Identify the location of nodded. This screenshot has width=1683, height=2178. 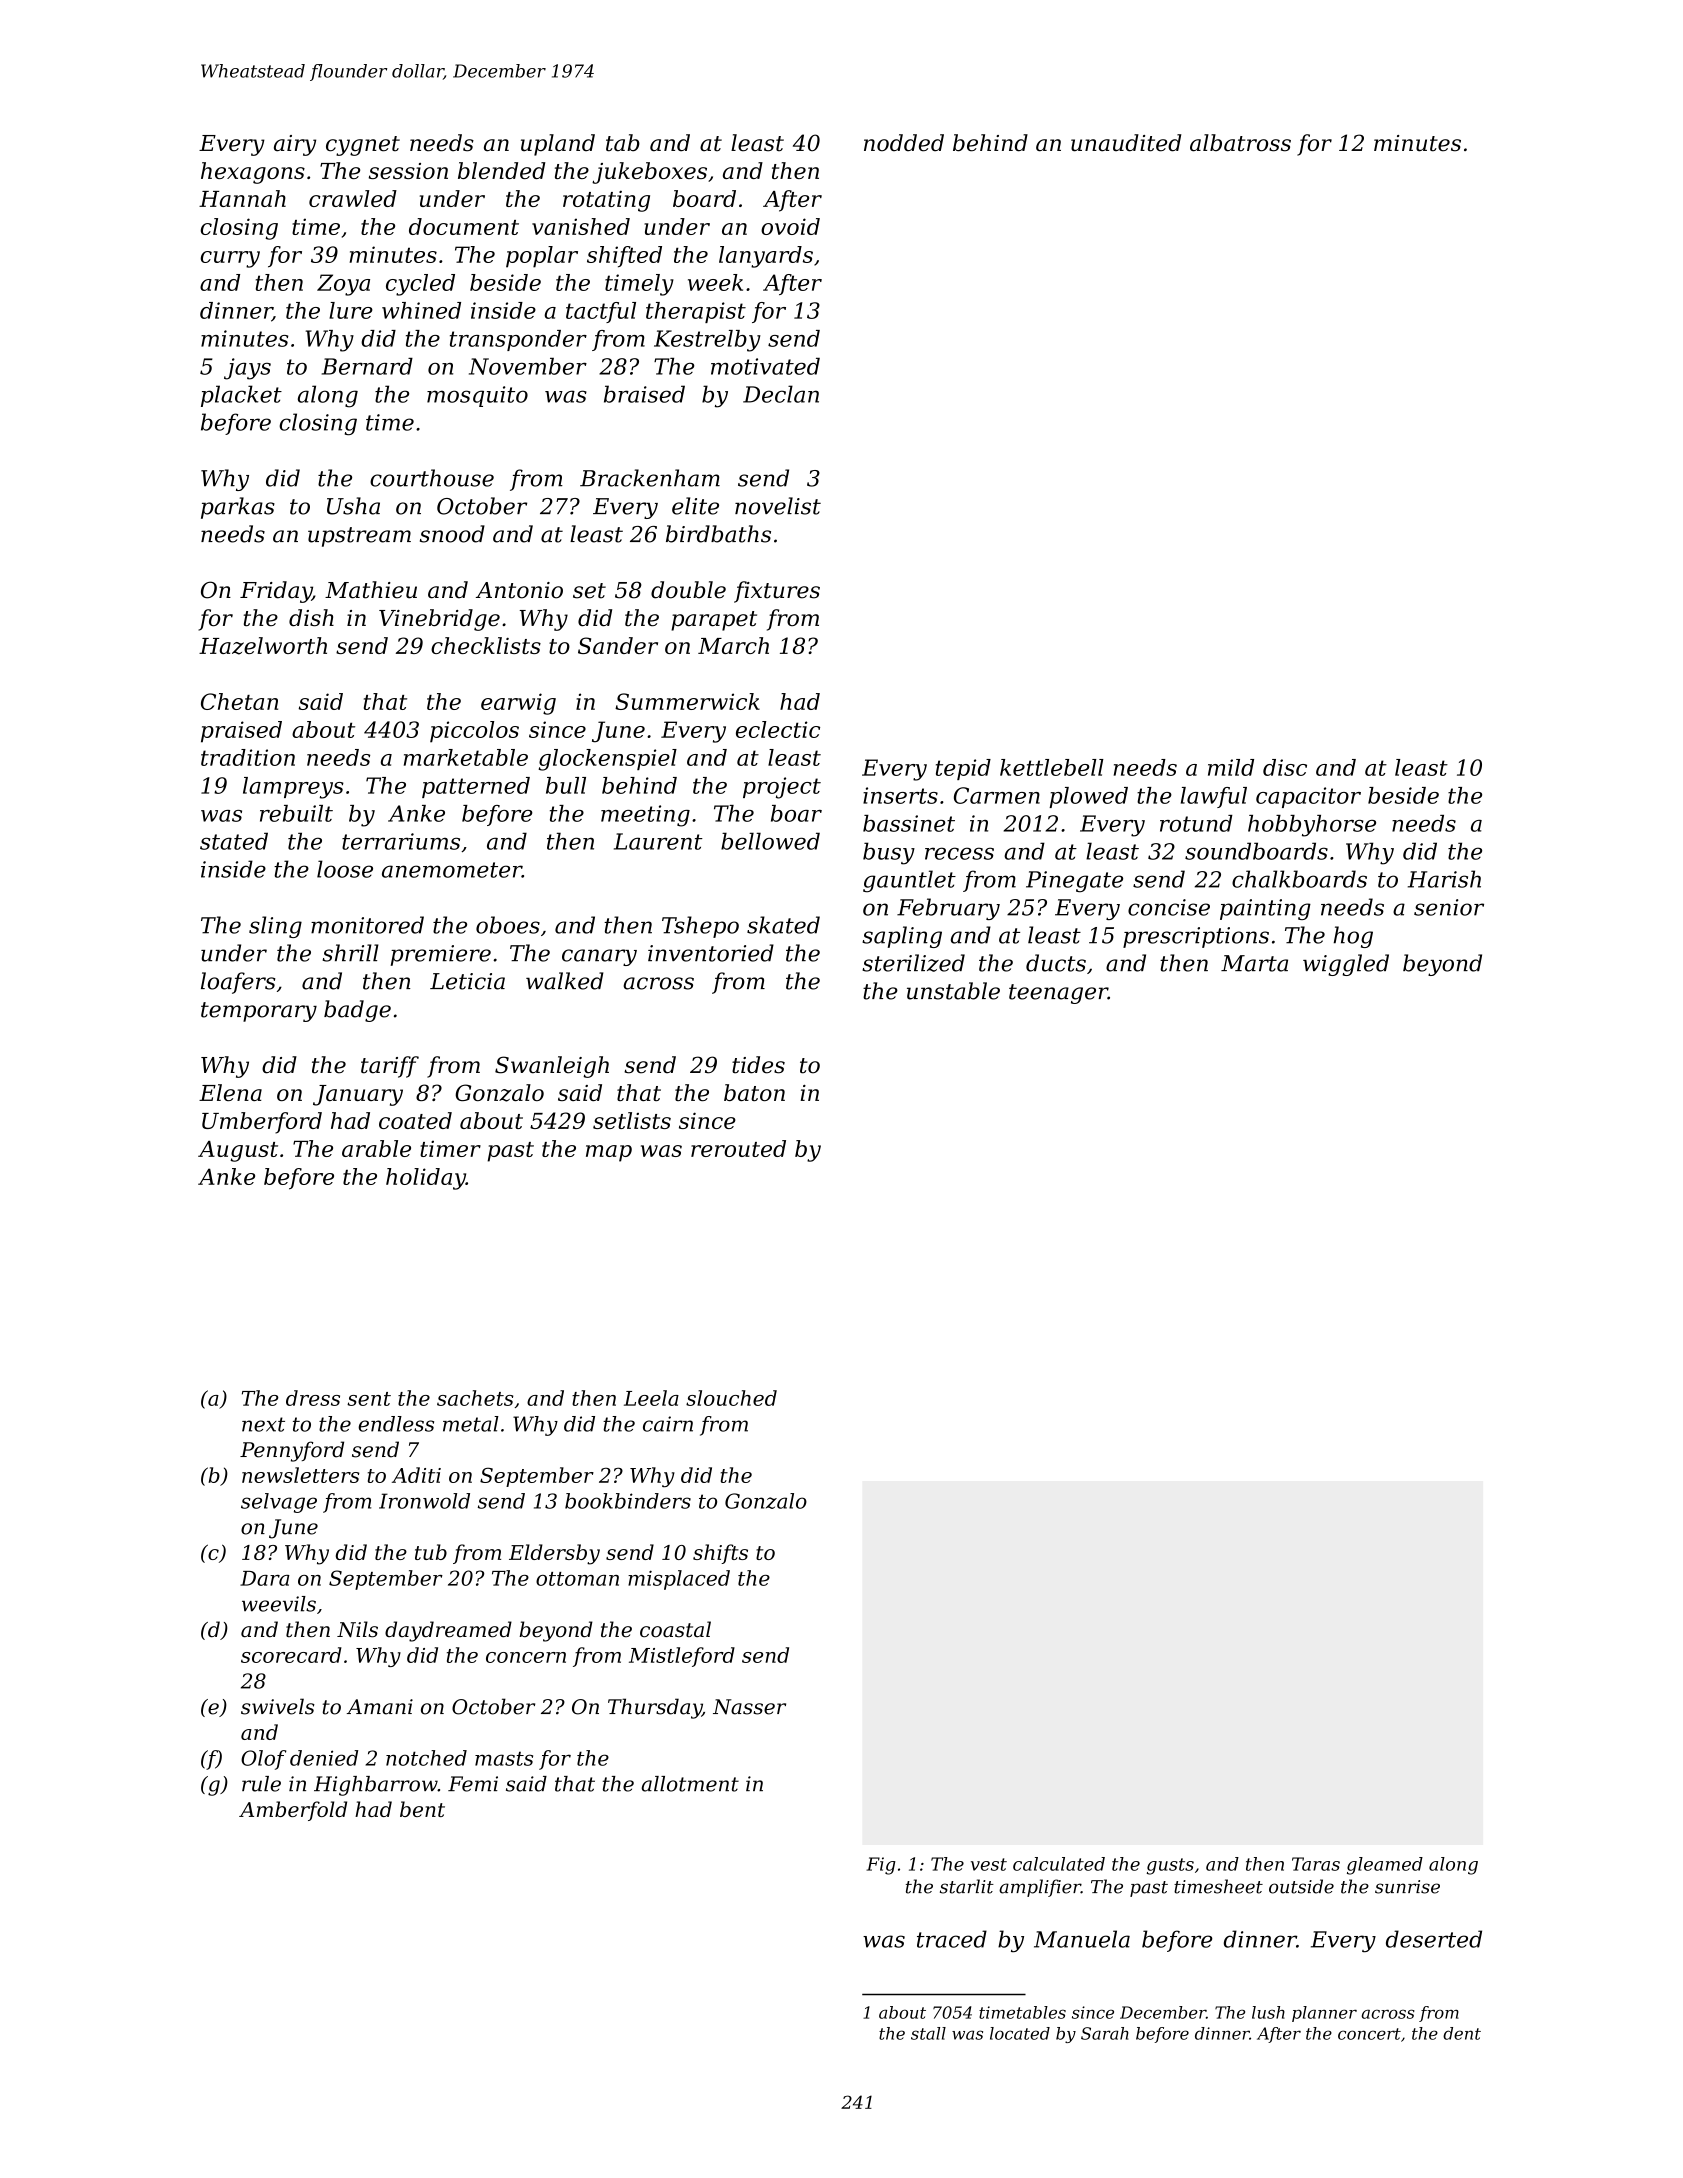
(904, 143).
